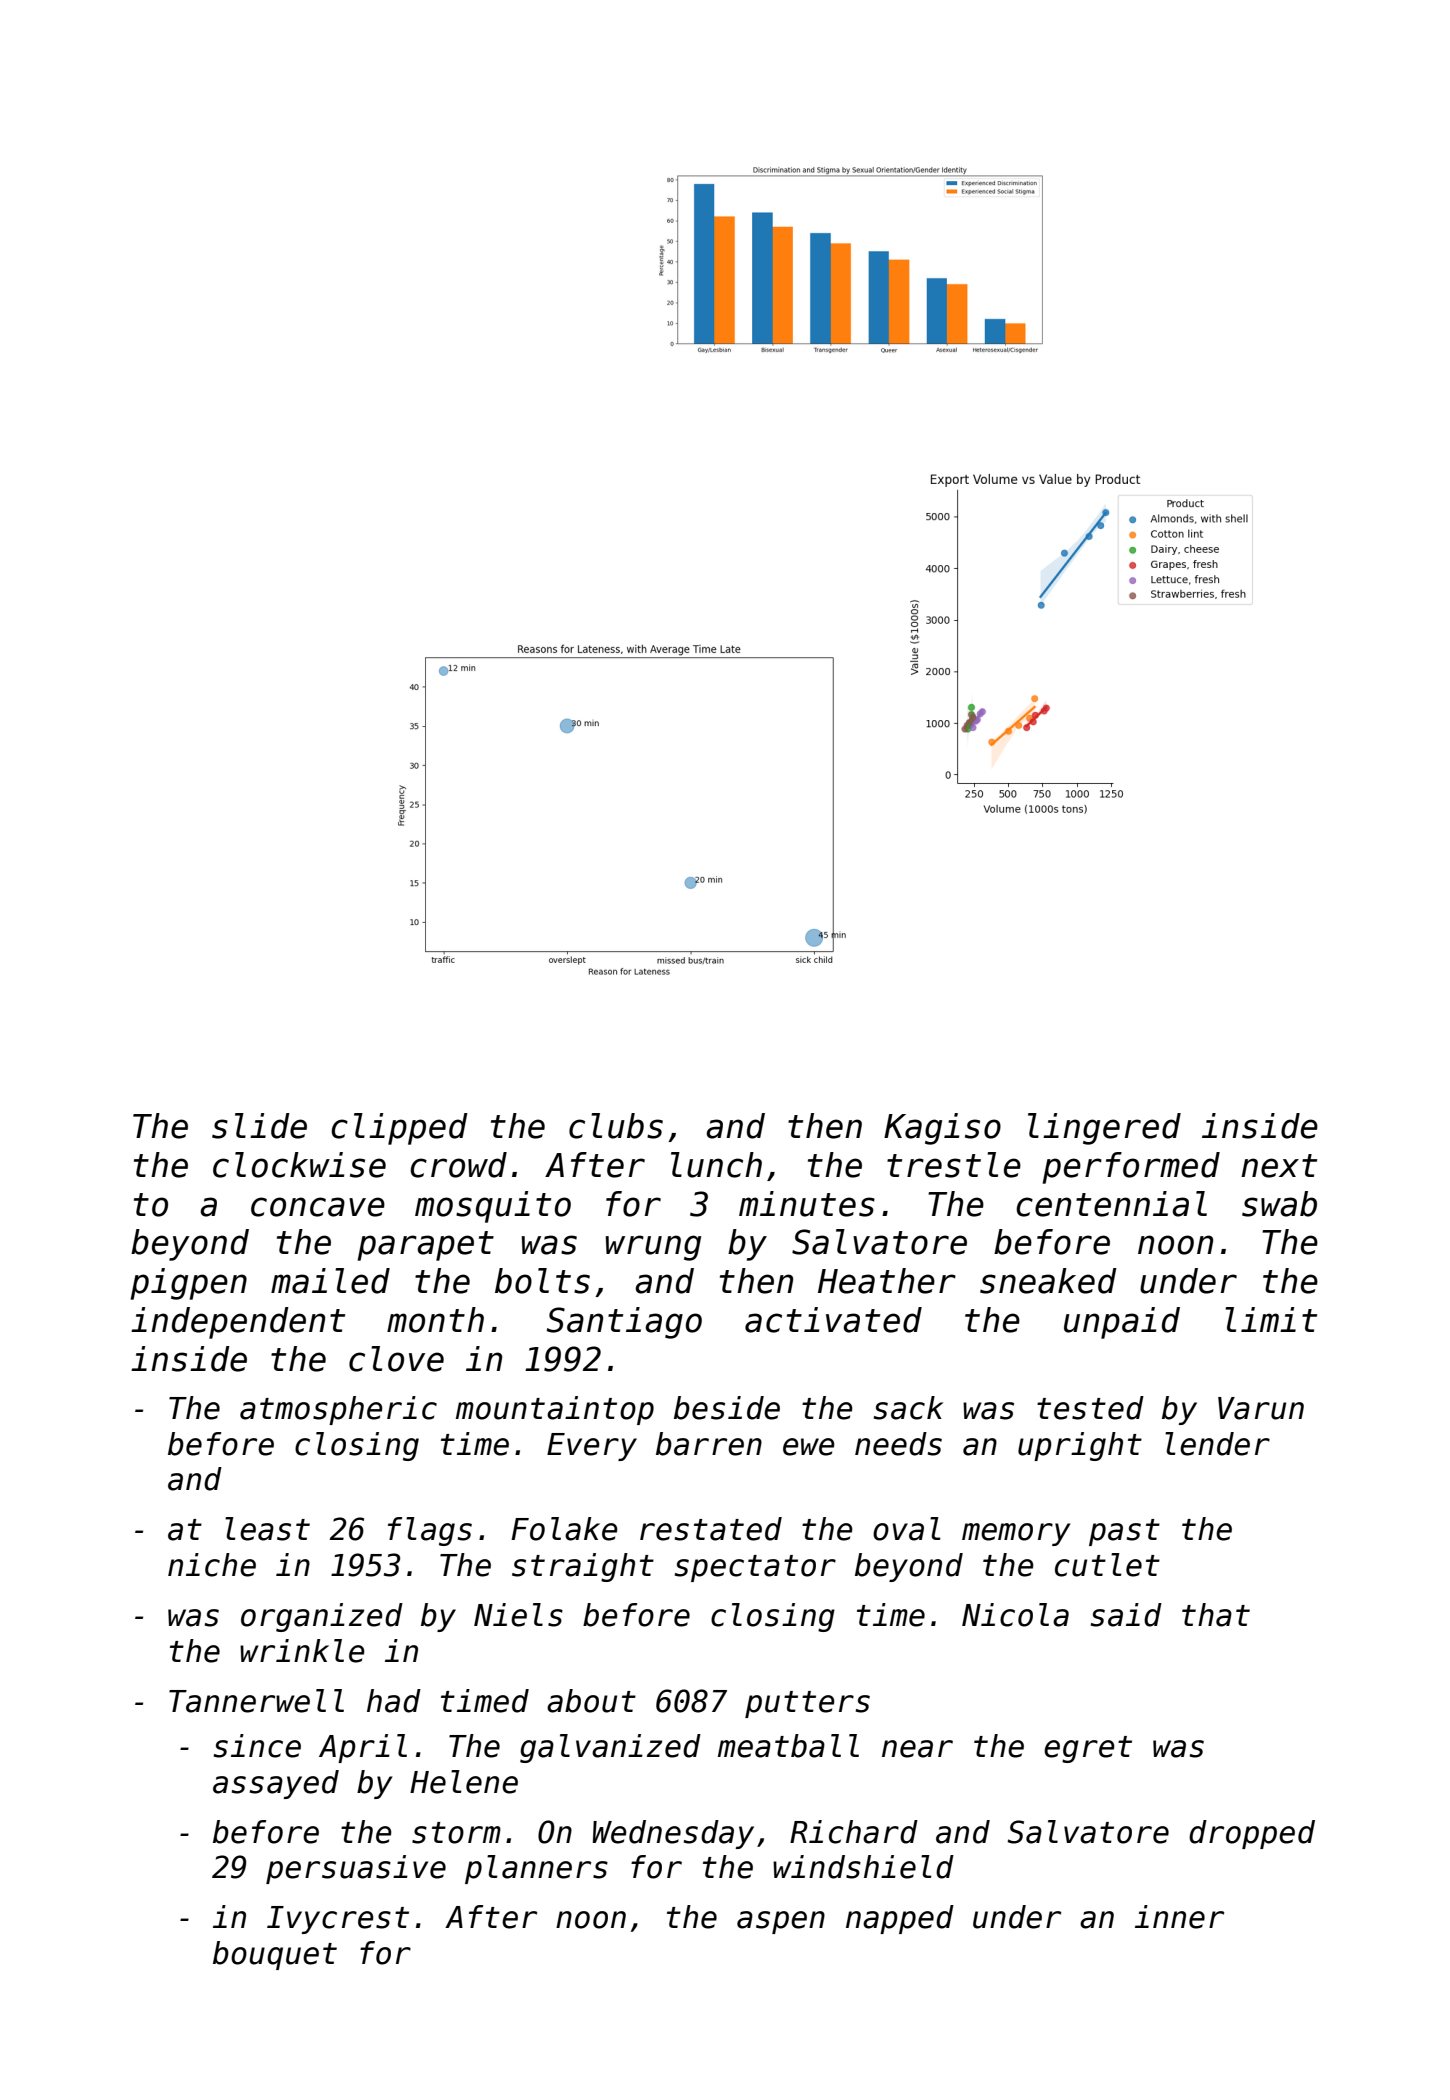 The image size is (1450, 2100). Describe the element at coordinates (1217, 1444) in the document. I see `lender` at that location.
